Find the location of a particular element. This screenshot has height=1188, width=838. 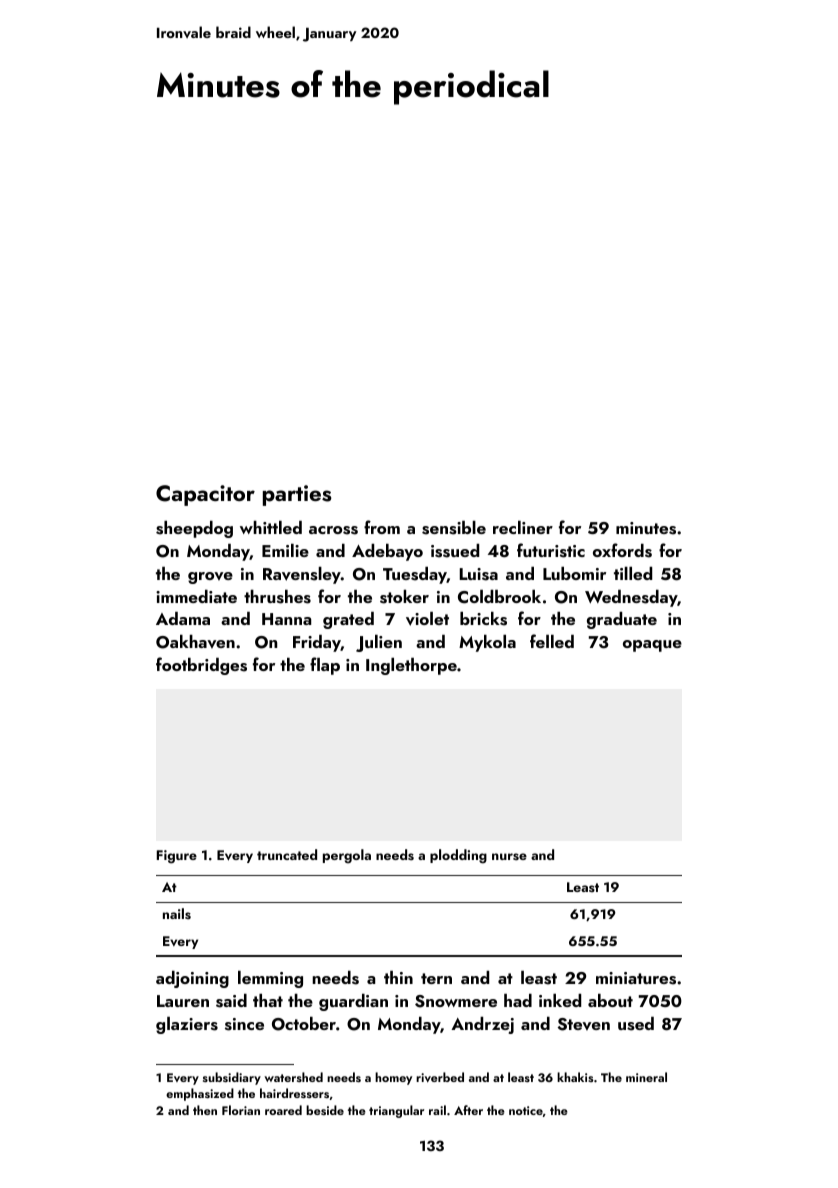

sensible is located at coordinates (454, 528).
